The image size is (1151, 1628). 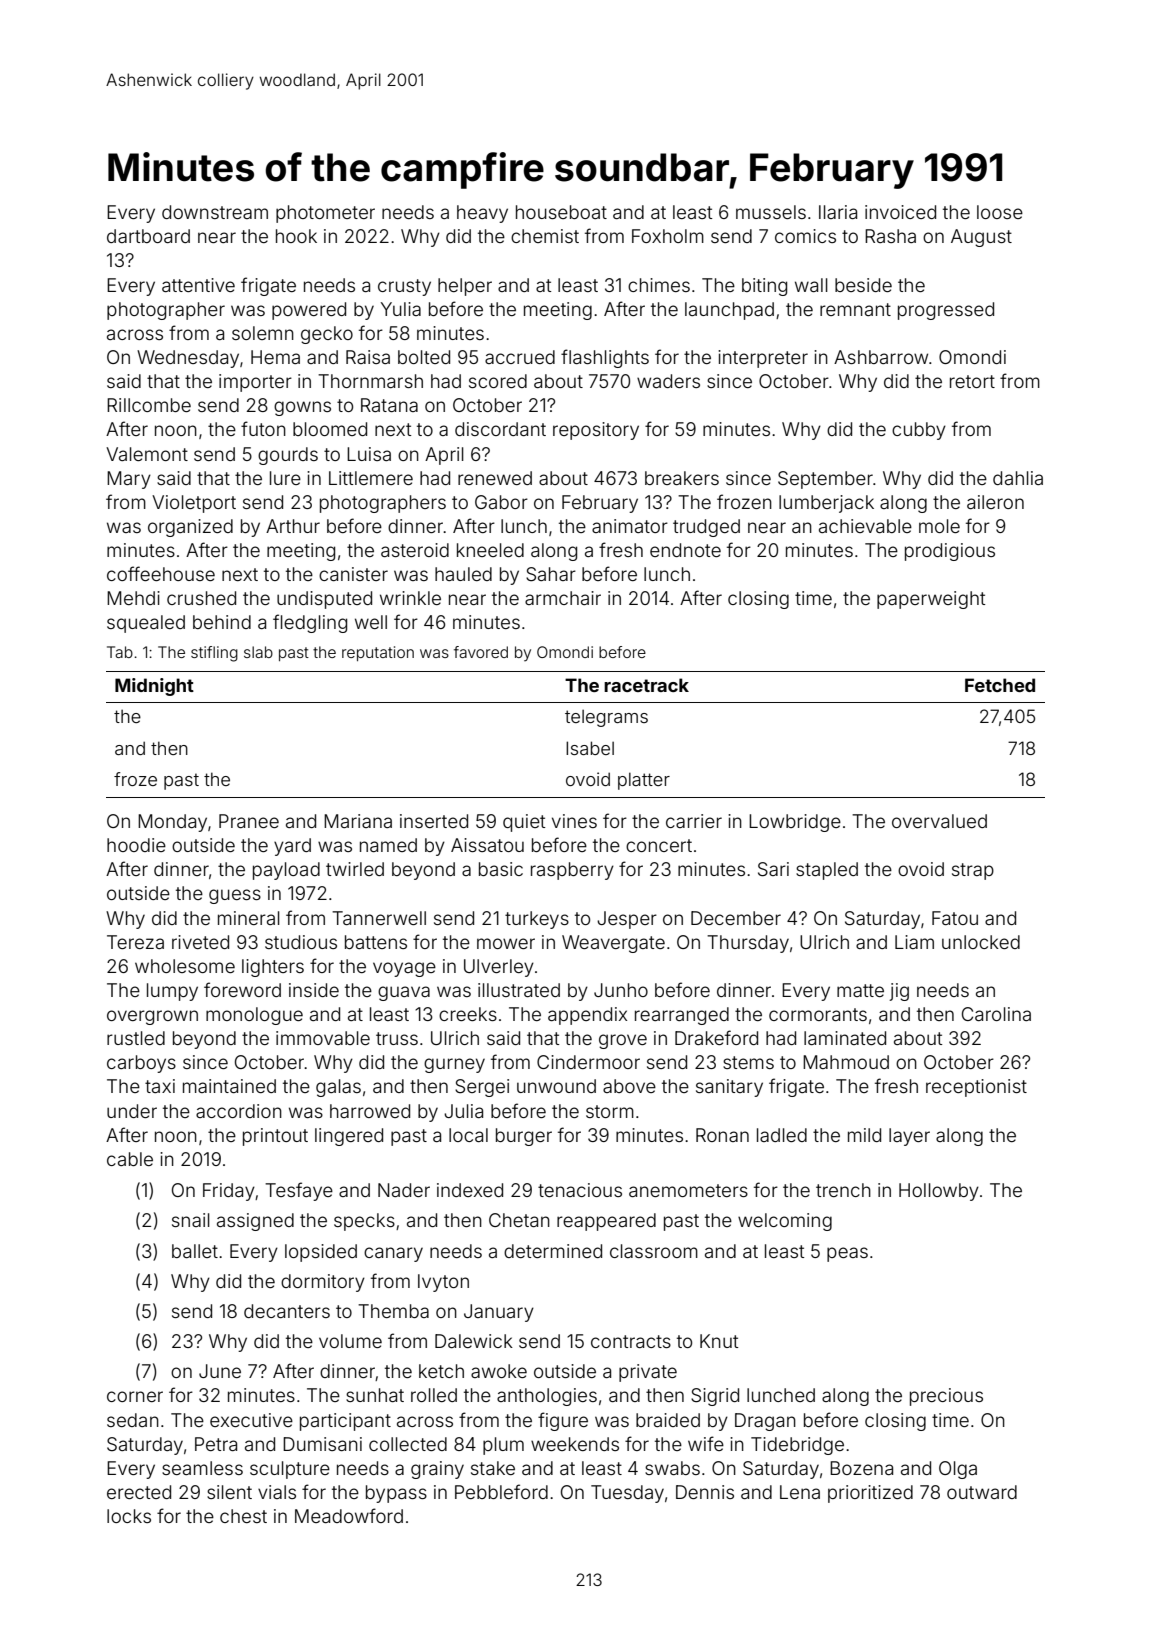 I want to click on Drakeford, so click(x=716, y=1037).
